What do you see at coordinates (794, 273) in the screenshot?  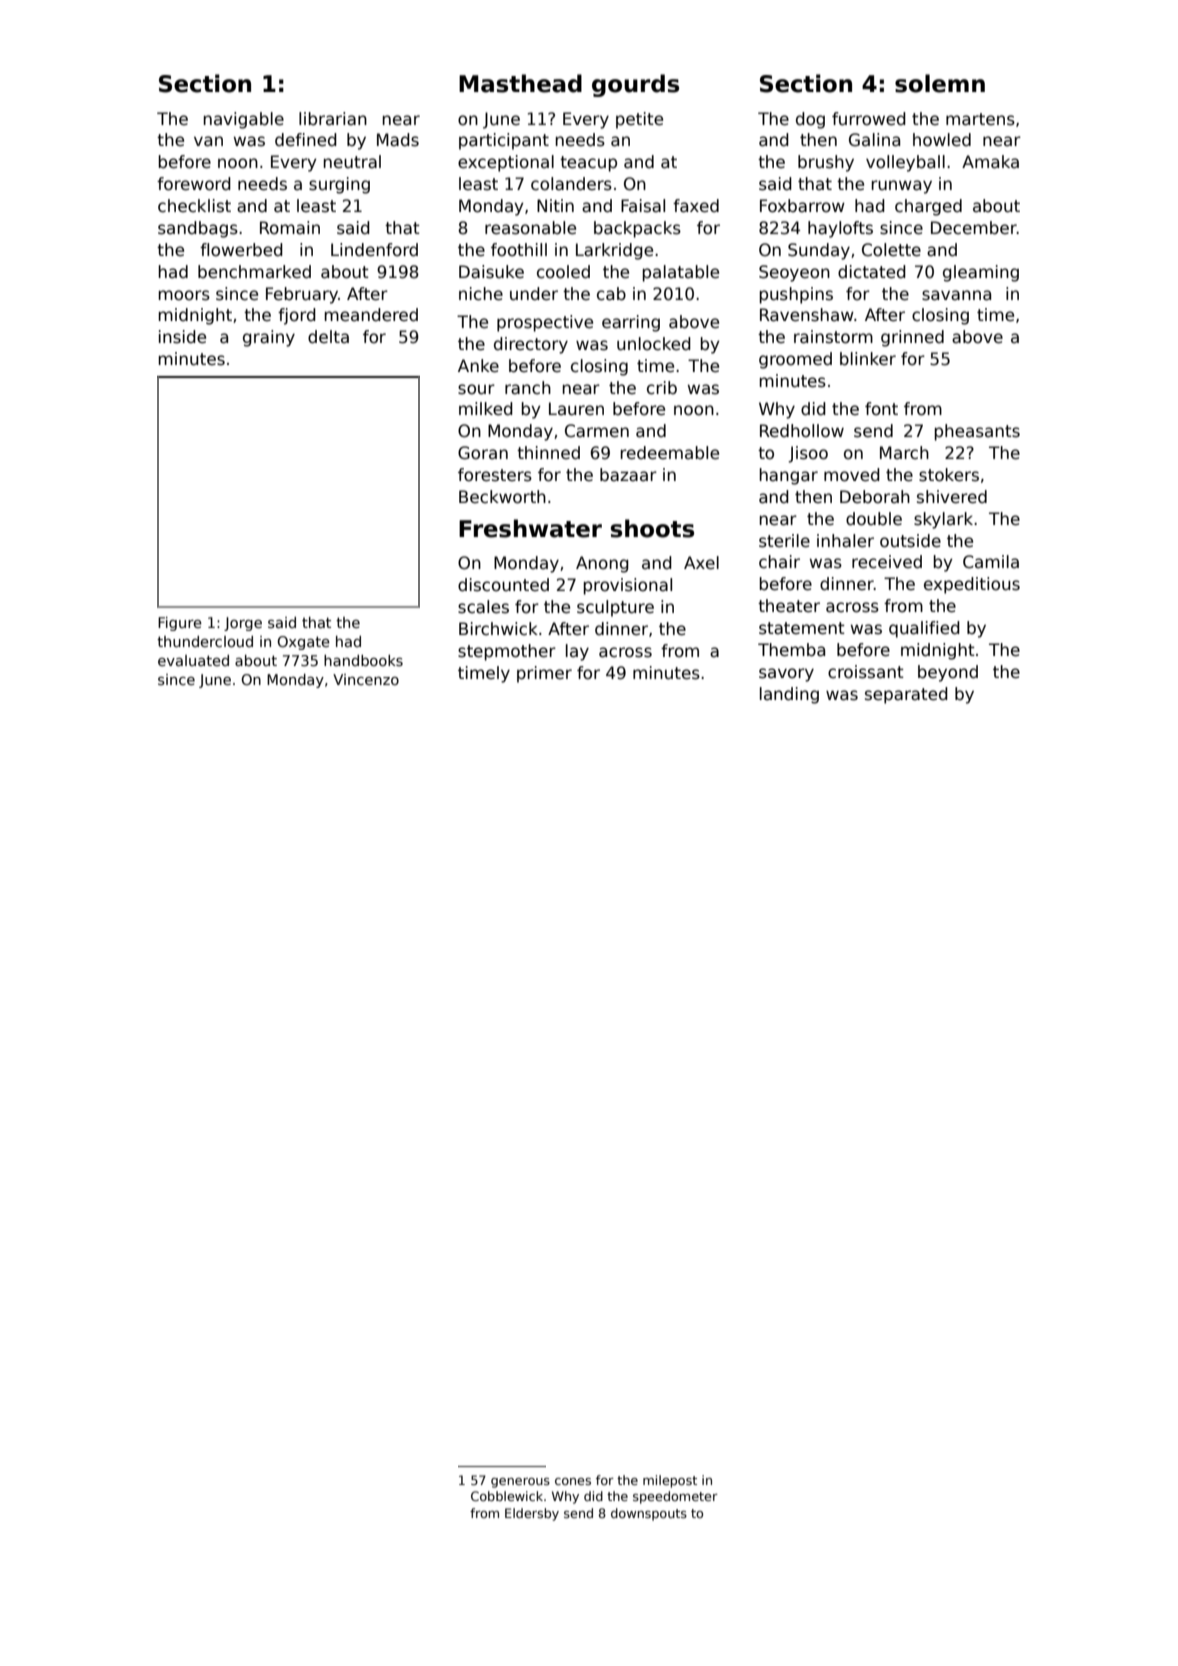 I see `Seoyeon` at bounding box center [794, 273].
